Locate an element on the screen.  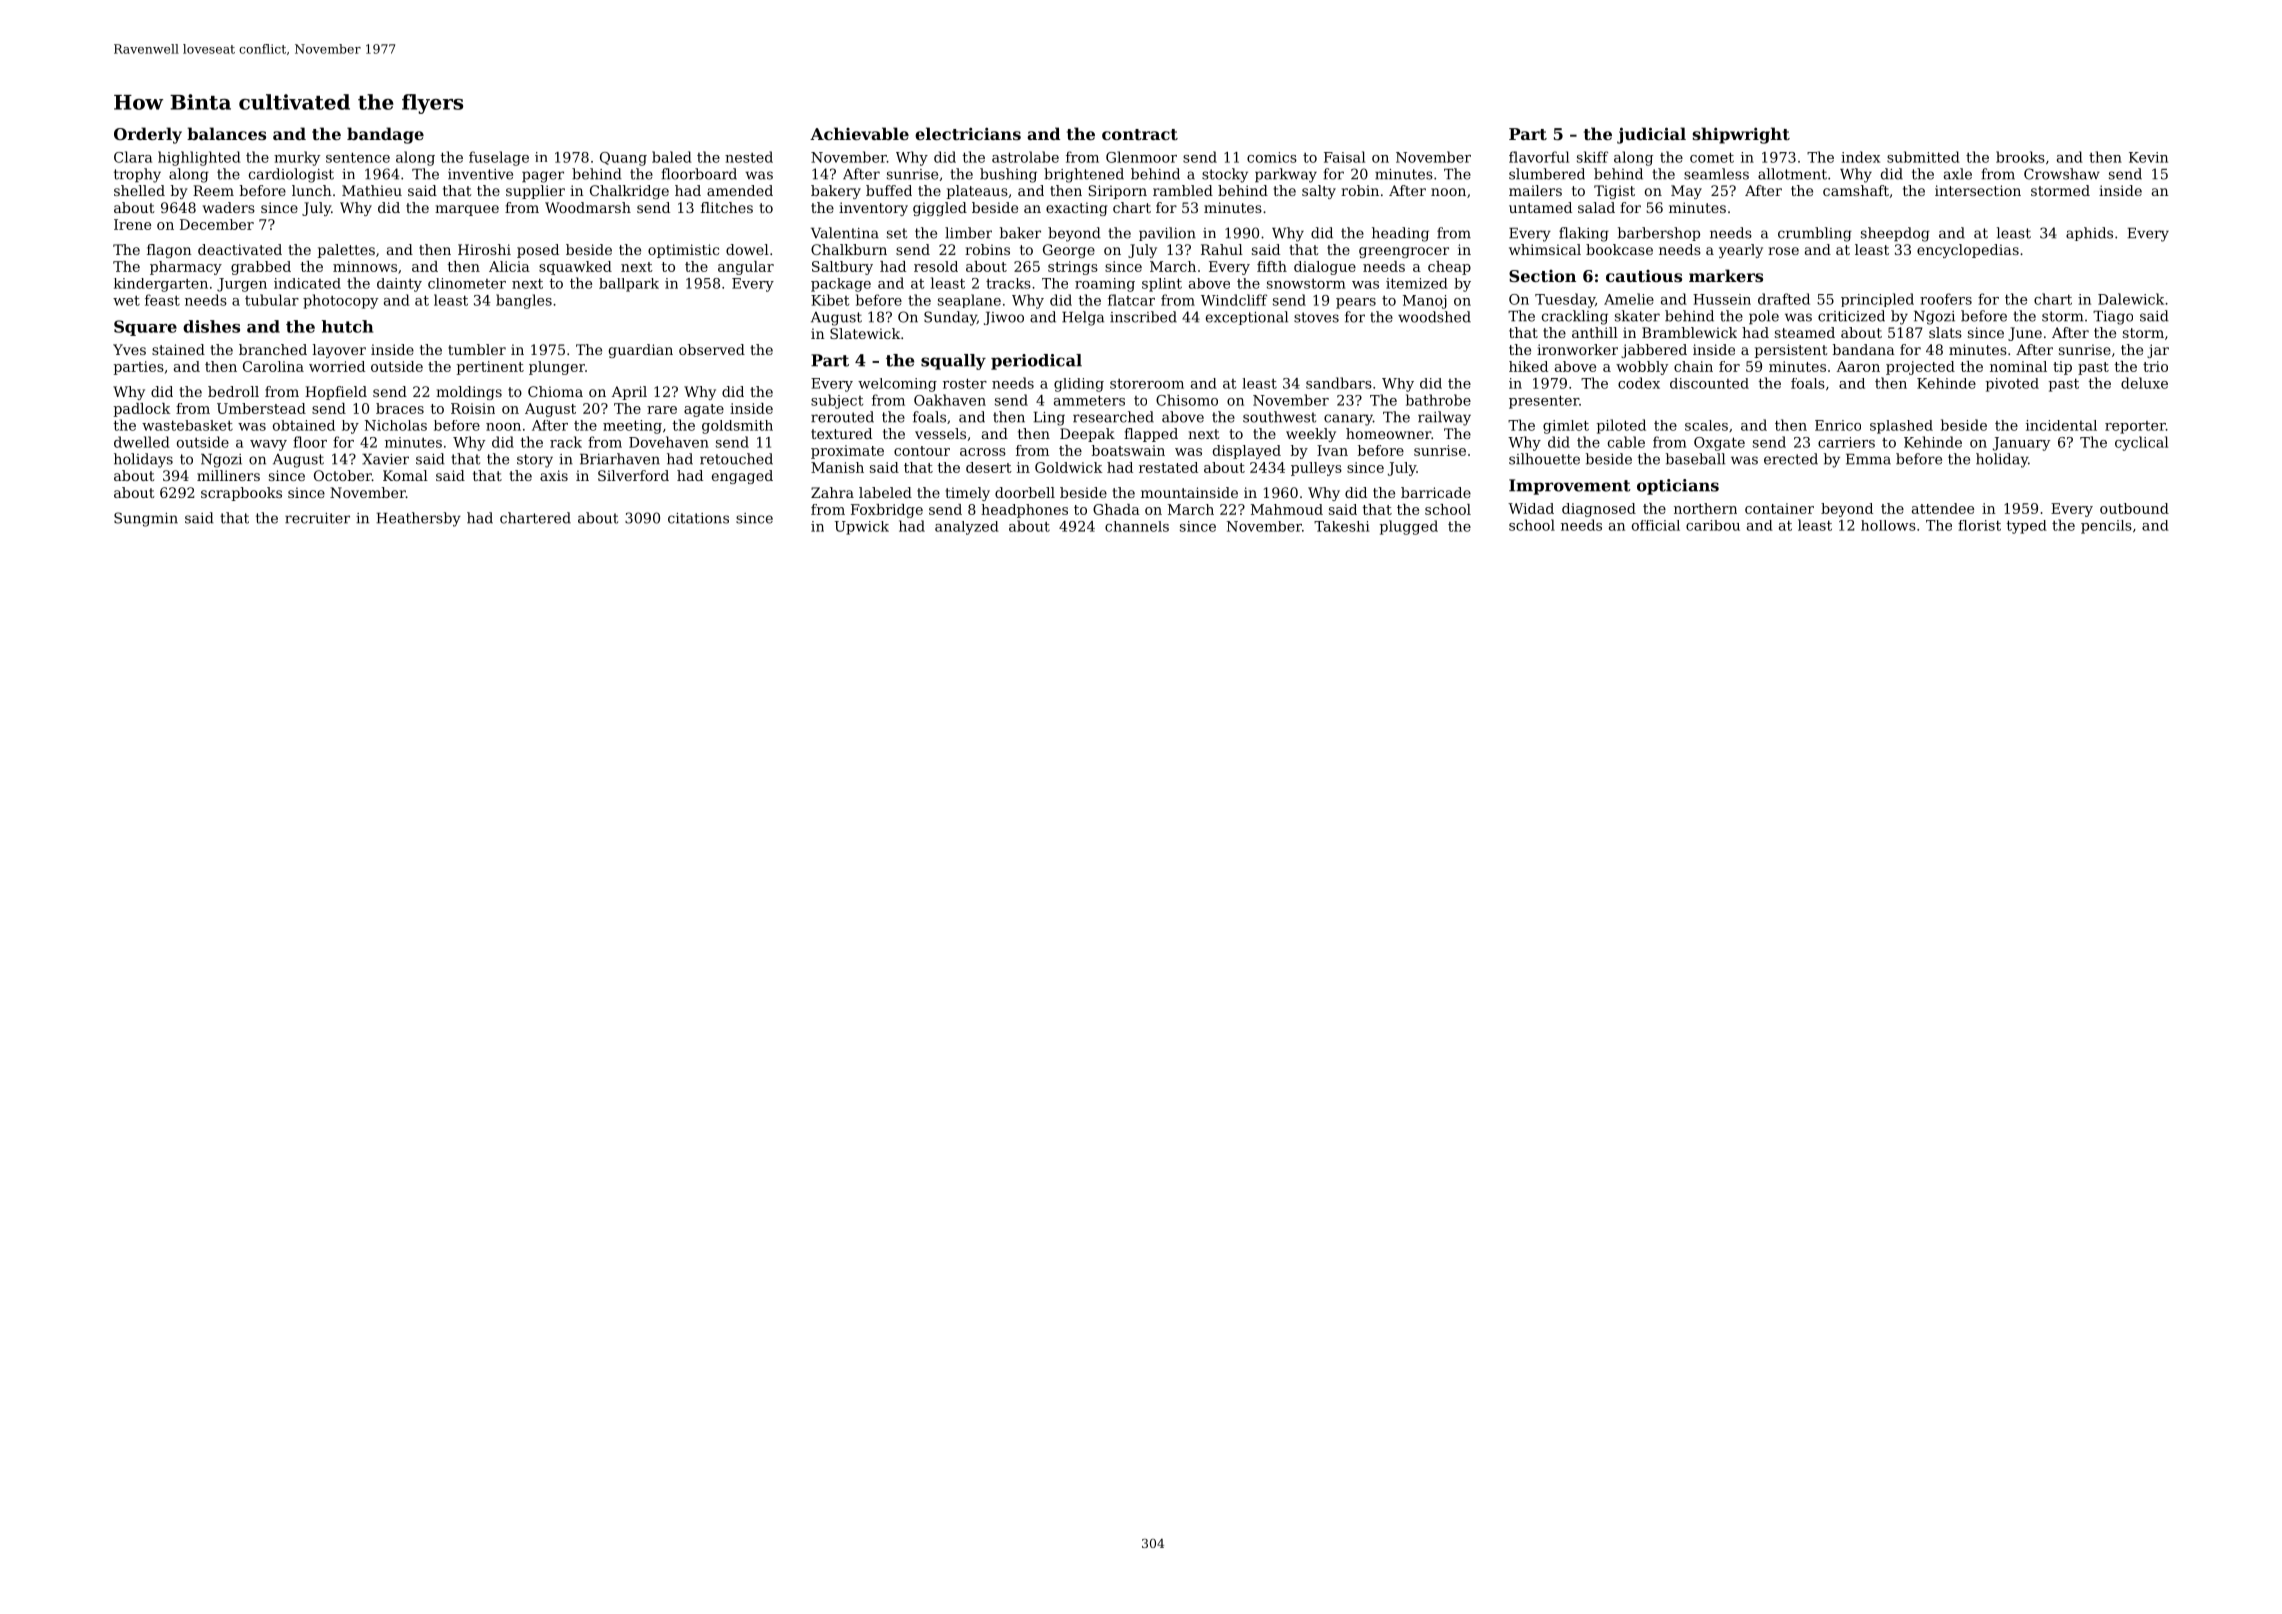
moldings is located at coordinates (469, 393).
